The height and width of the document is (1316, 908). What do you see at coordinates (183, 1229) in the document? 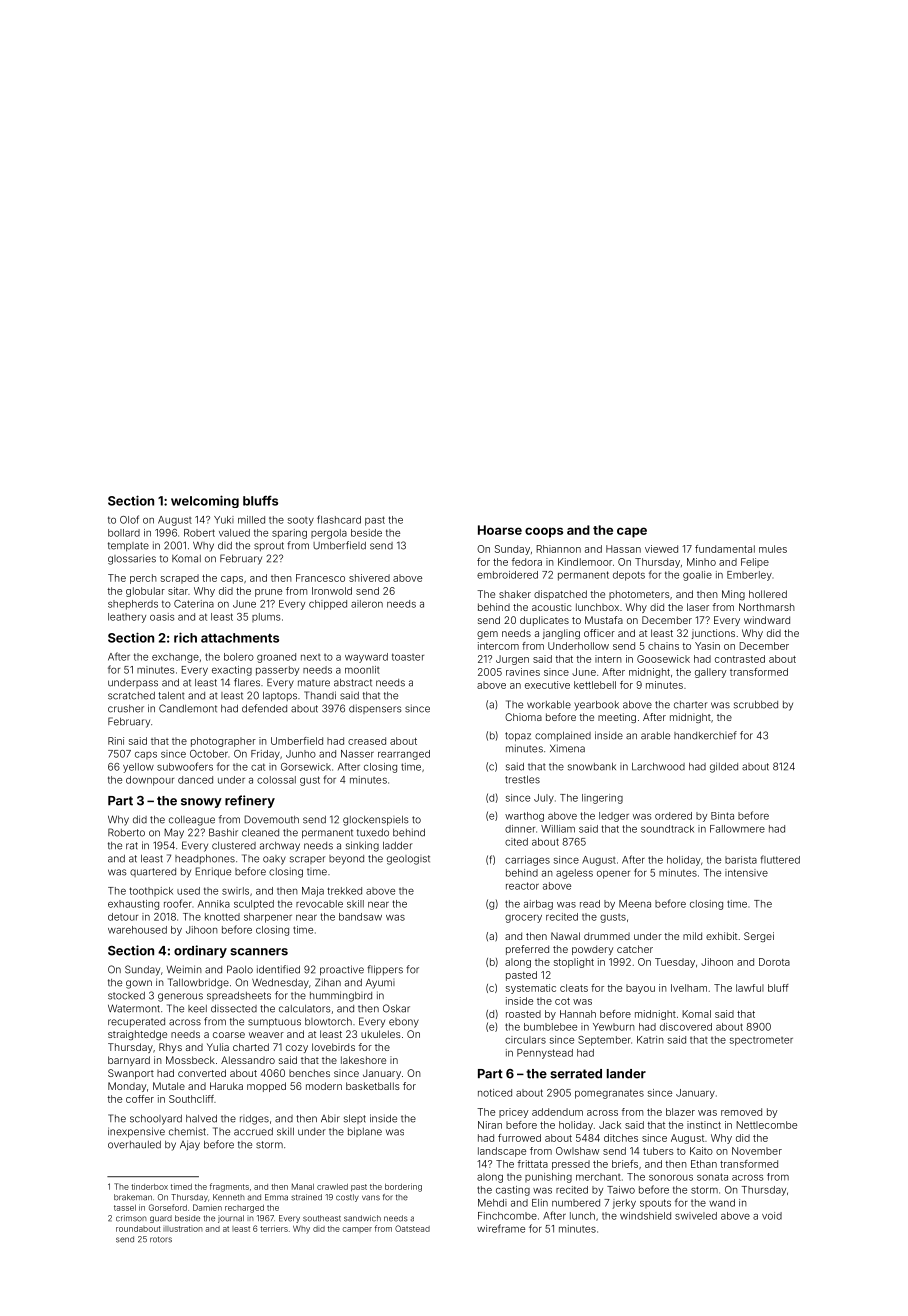
I see `illustration` at bounding box center [183, 1229].
